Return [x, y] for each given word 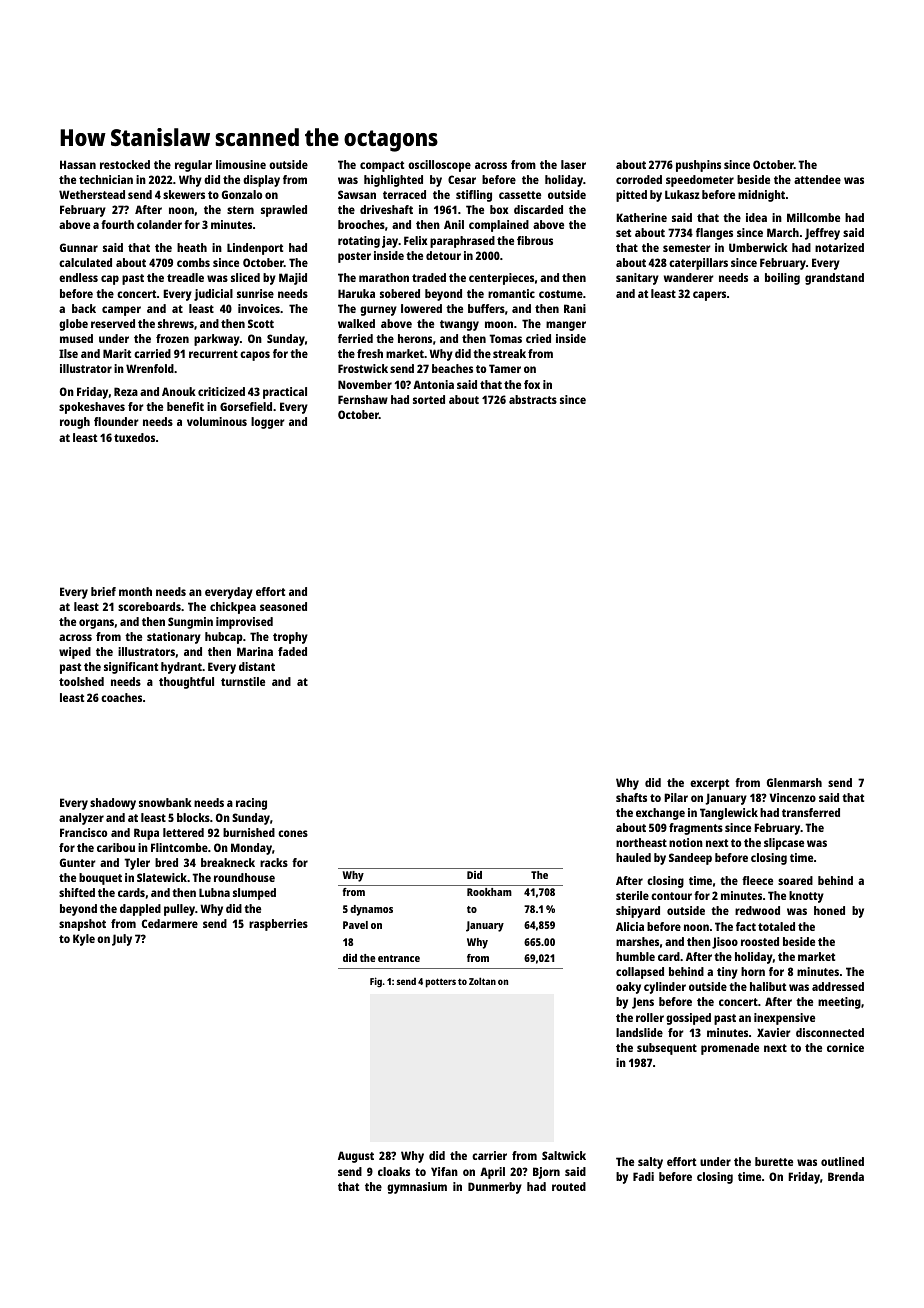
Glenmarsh [794, 782]
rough [75, 423]
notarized [839, 247]
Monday [251, 849]
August [356, 1157]
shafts [631, 797]
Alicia [630, 926]
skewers [184, 194]
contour [671, 896]
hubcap [224, 638]
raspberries [278, 925]
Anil [454, 224]
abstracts [533, 399]
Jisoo [725, 943]
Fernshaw [363, 399]
